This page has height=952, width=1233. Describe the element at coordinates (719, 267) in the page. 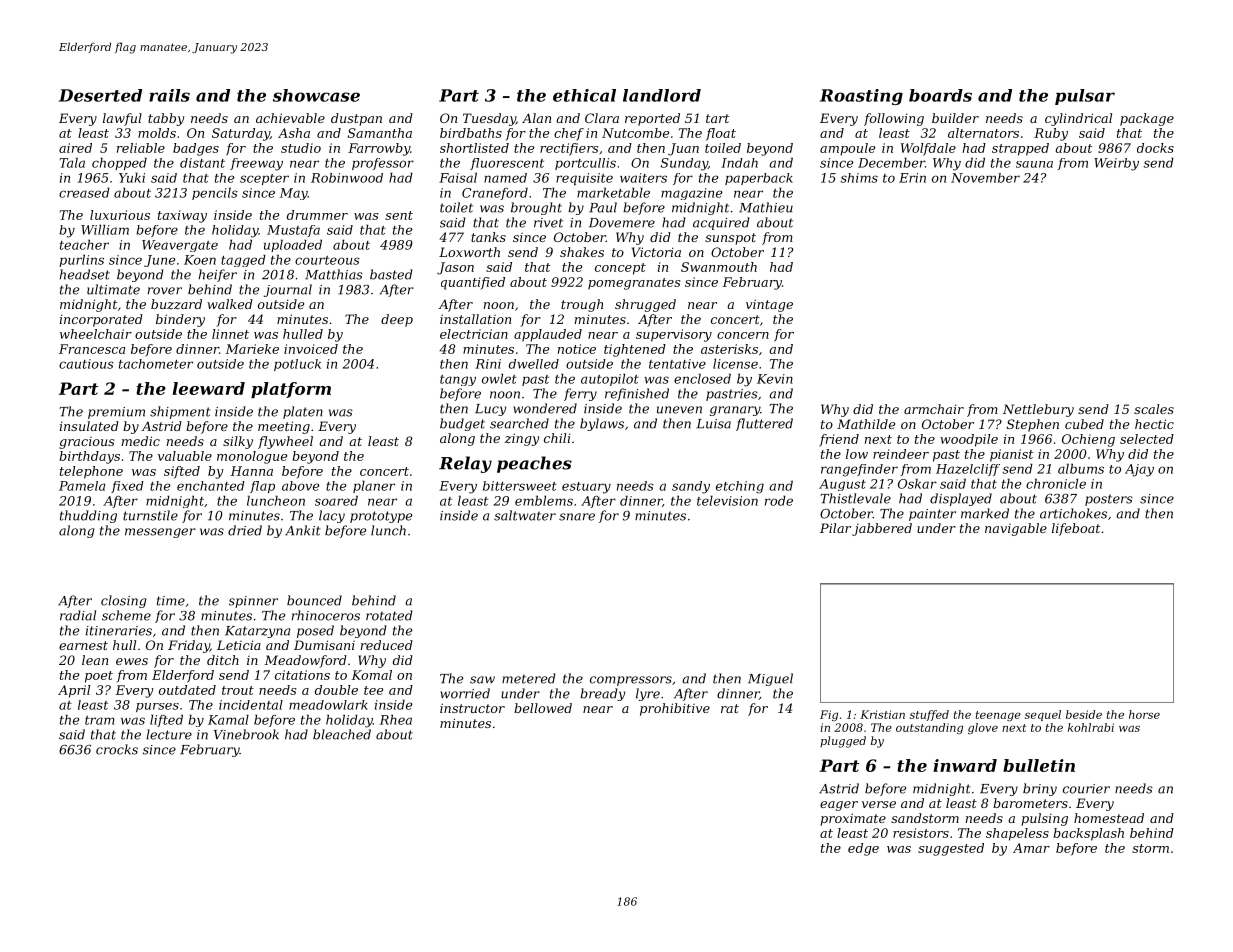

I see `Swanmouth` at that location.
